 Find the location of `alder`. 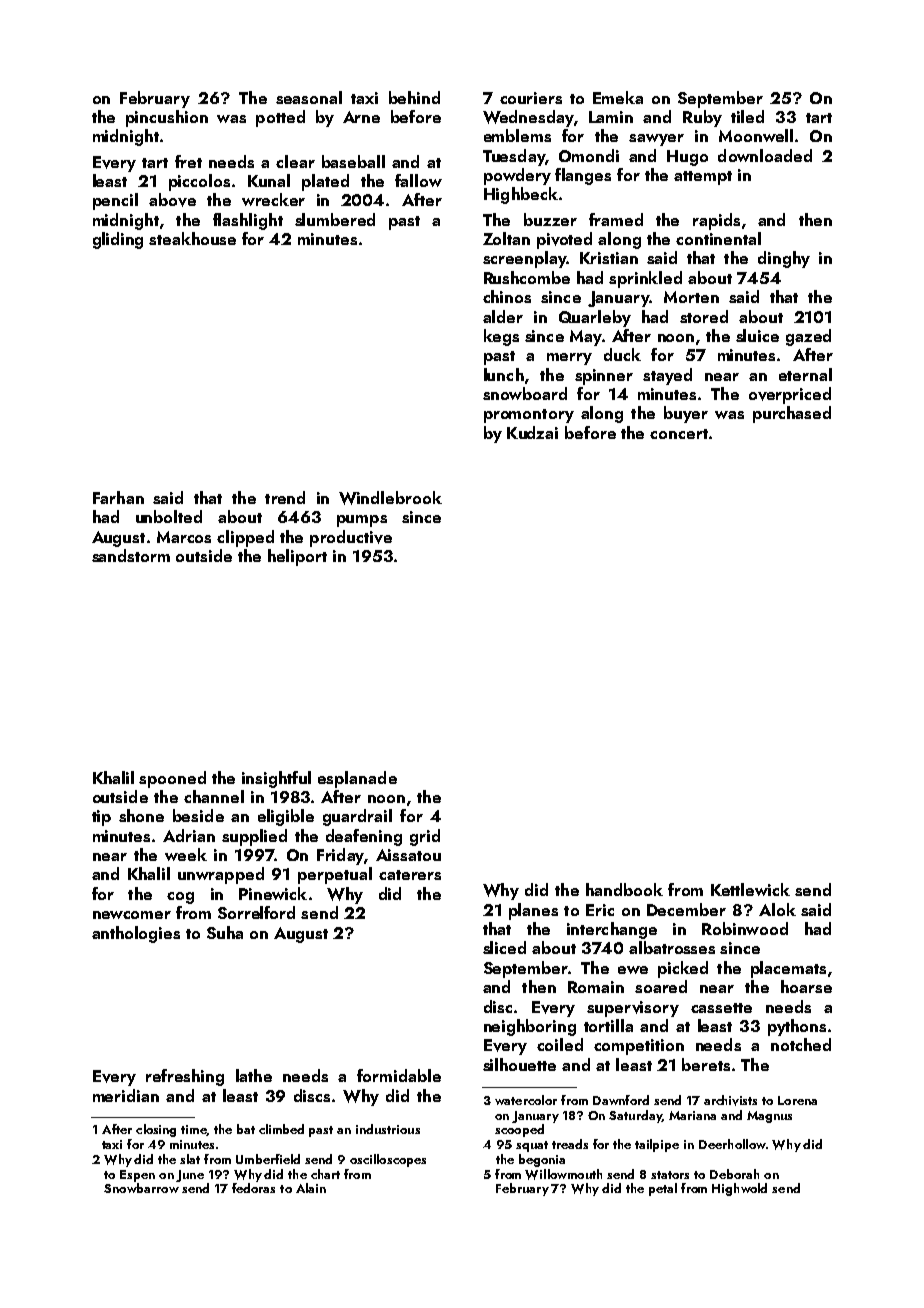

alder is located at coordinates (503, 316).
